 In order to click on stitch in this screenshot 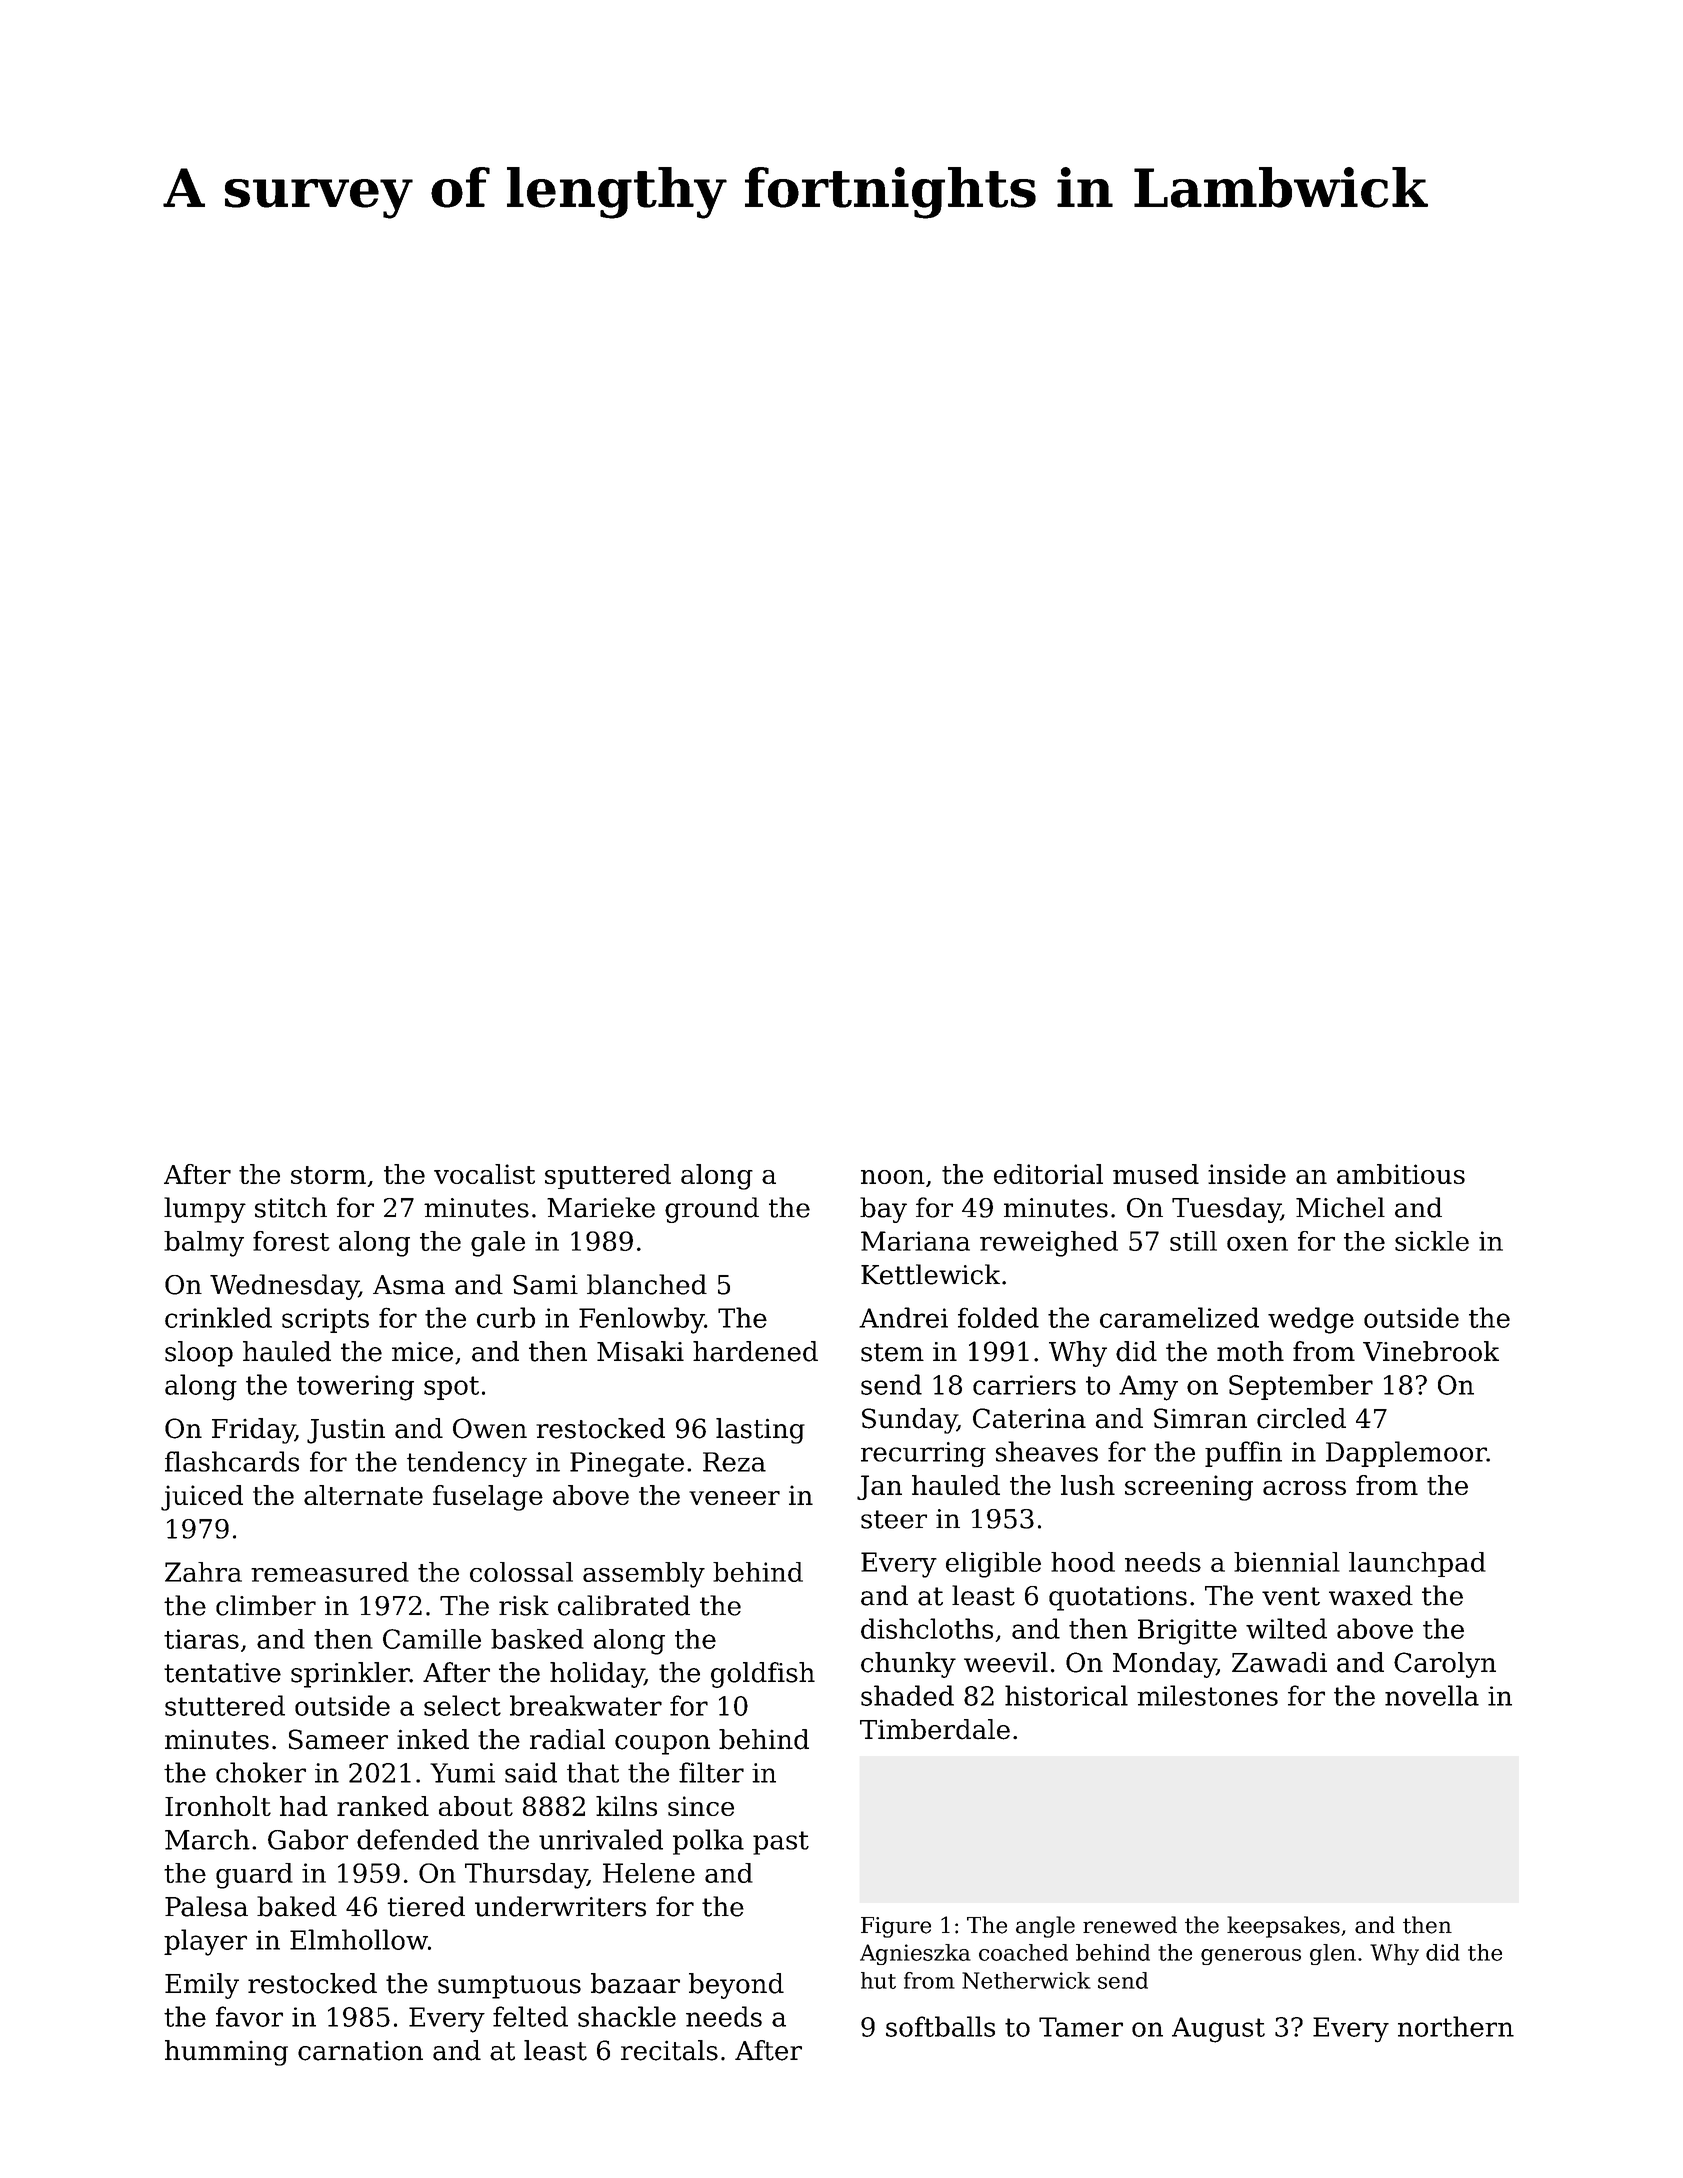, I will do `click(291, 1207)`.
